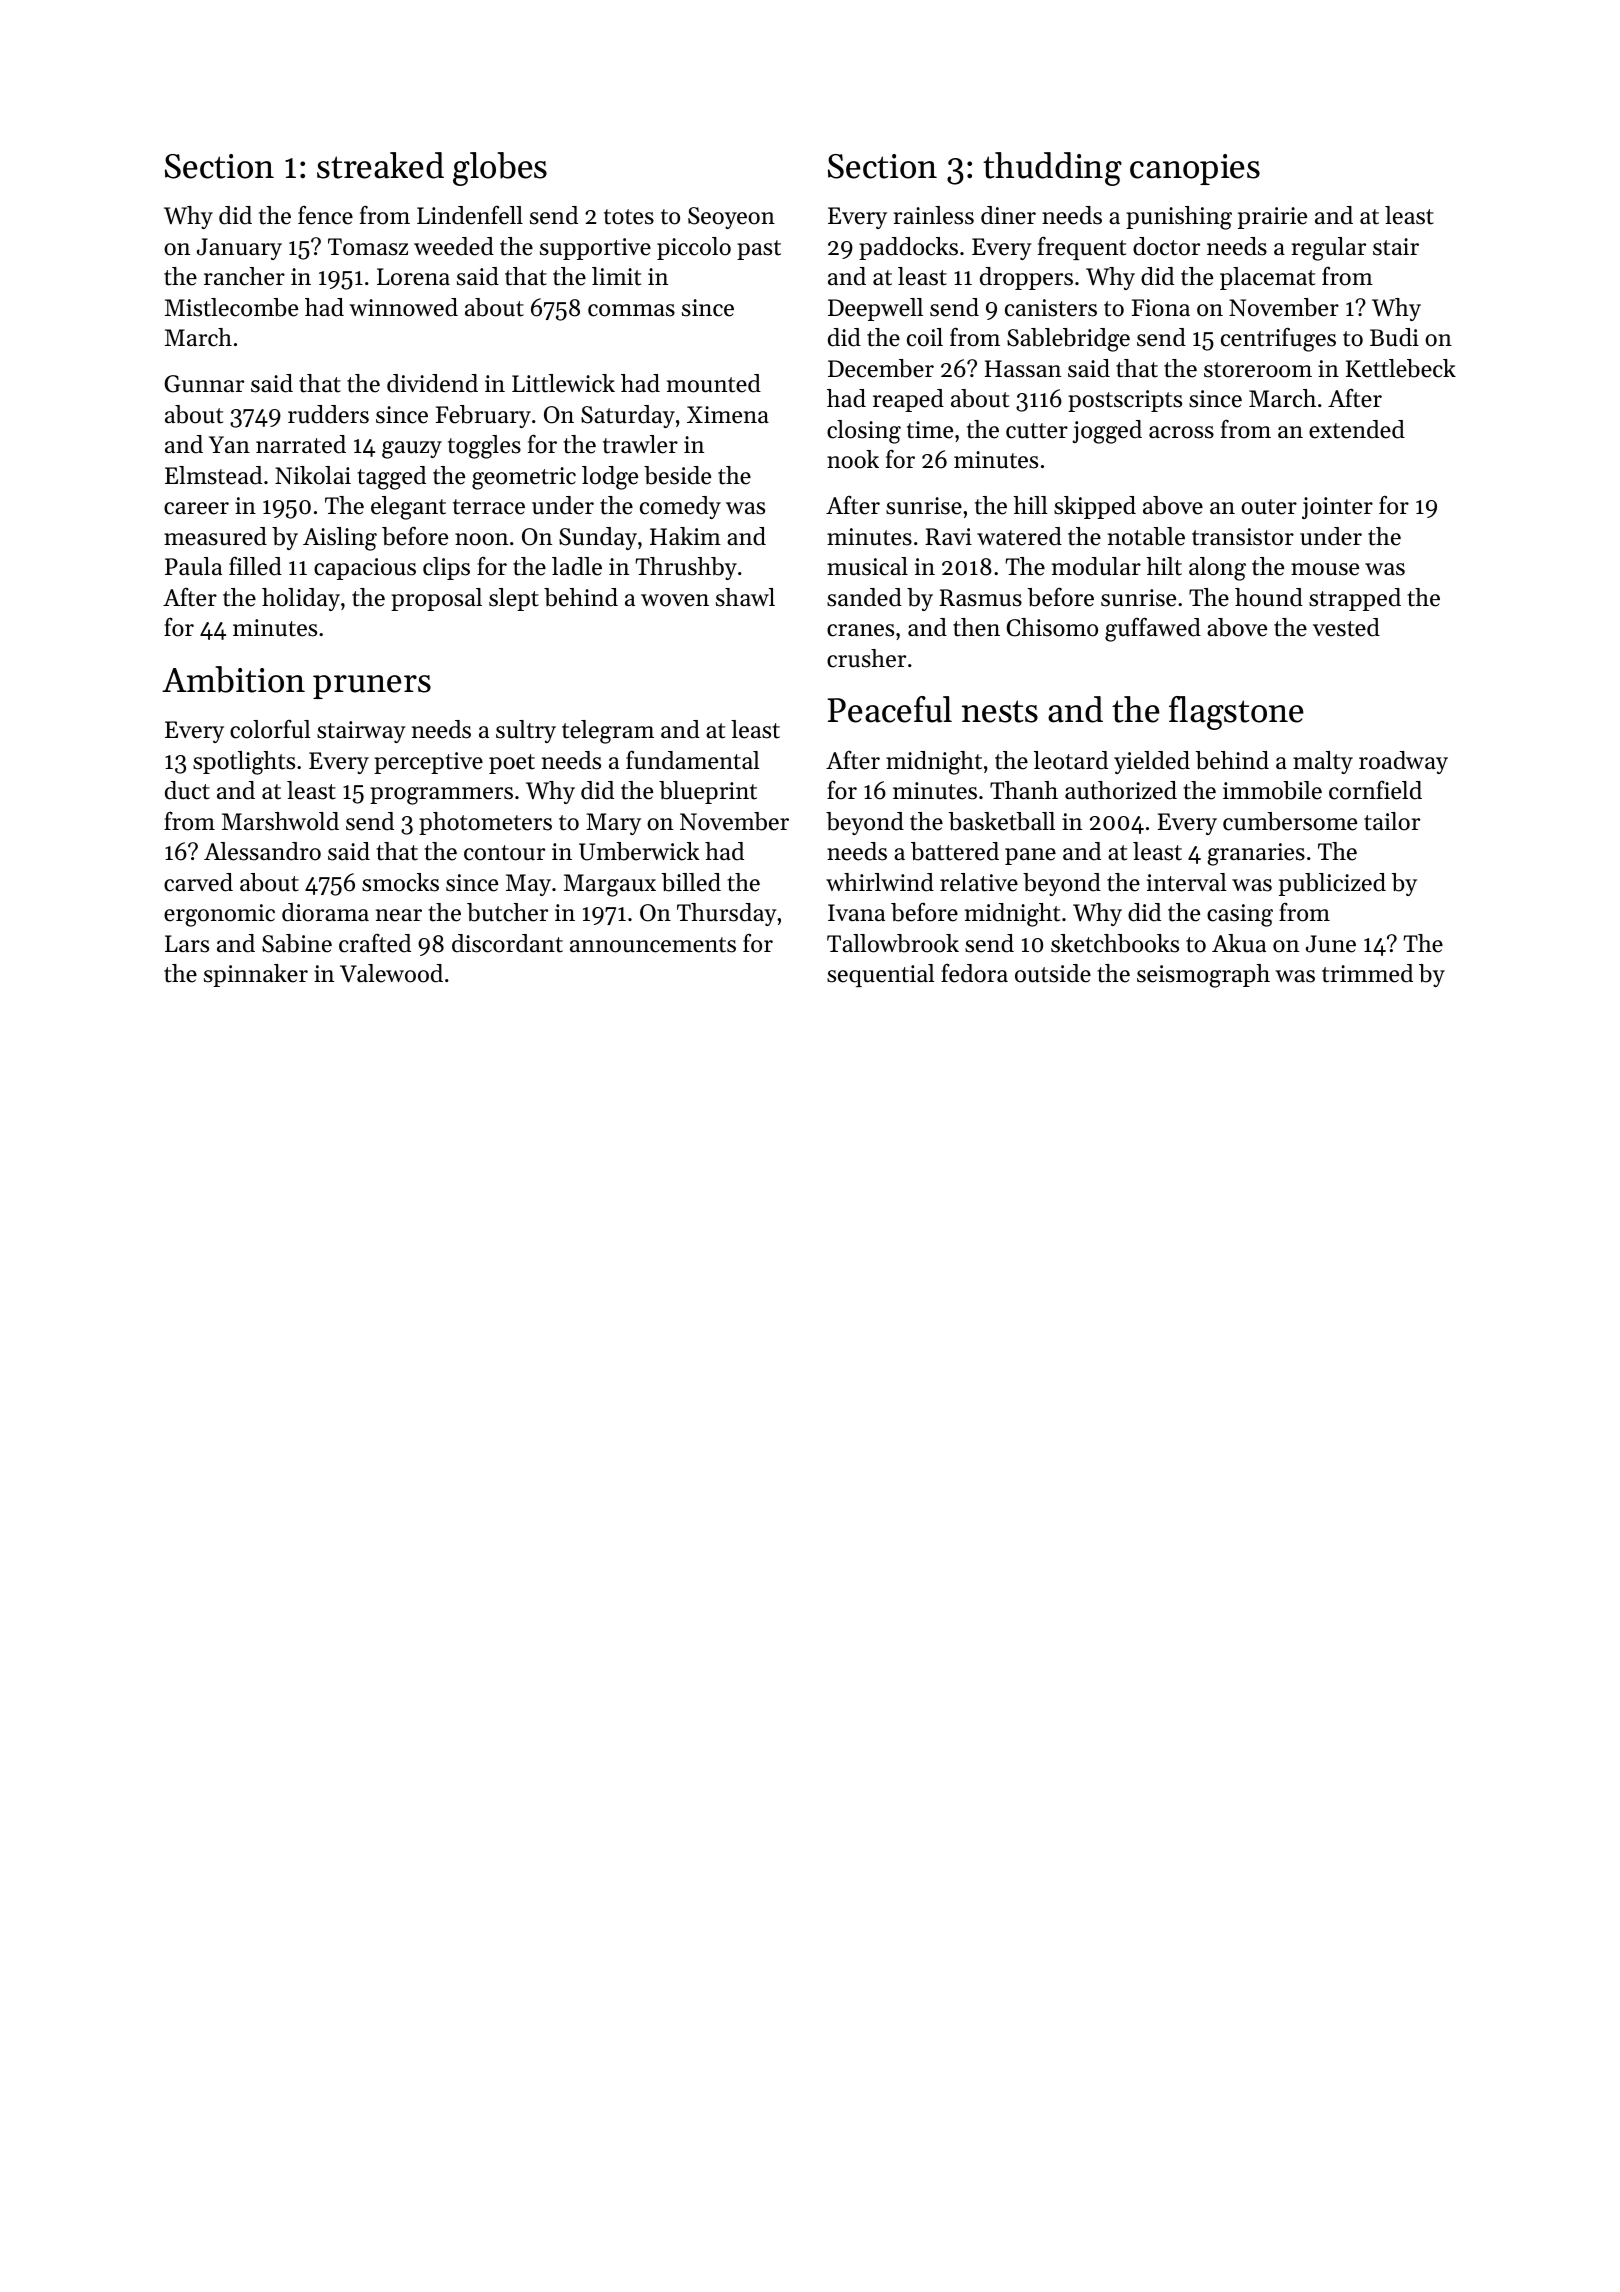 The image size is (1620, 2292). What do you see at coordinates (1367, 973) in the screenshot?
I see `trimmed` at bounding box center [1367, 973].
